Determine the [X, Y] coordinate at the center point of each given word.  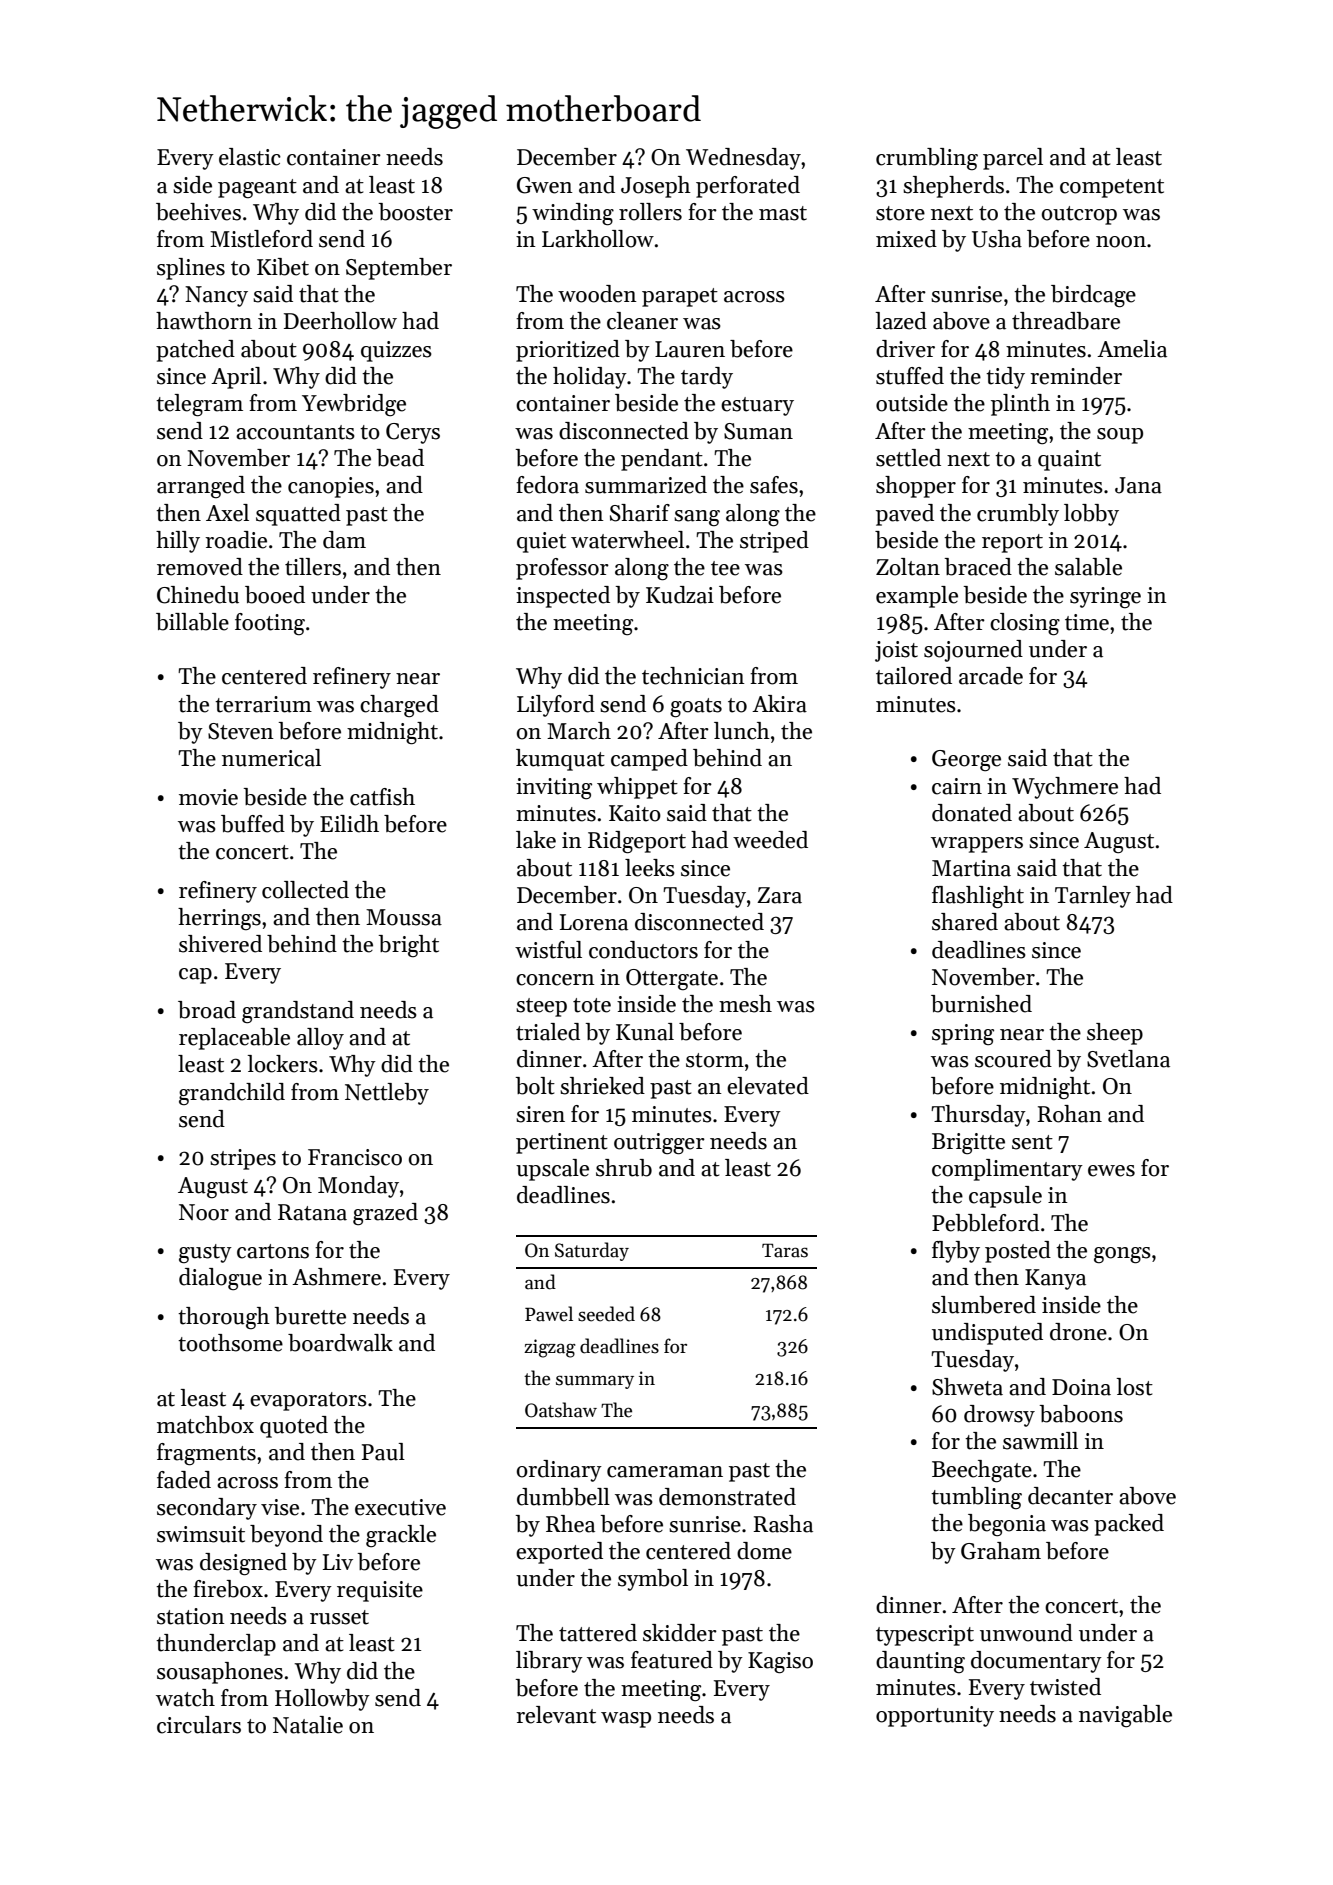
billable [192, 622]
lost [1134, 1387]
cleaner [642, 321]
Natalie [308, 1725]
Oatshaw [561, 1410]
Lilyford [556, 706]
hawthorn [204, 321]
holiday [590, 378]
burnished [981, 1004]
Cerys [413, 433]
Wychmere [1065, 788]
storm [715, 1060]
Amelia [1132, 349]
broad [207, 1010]
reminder [1076, 376]
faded [184, 1480]
